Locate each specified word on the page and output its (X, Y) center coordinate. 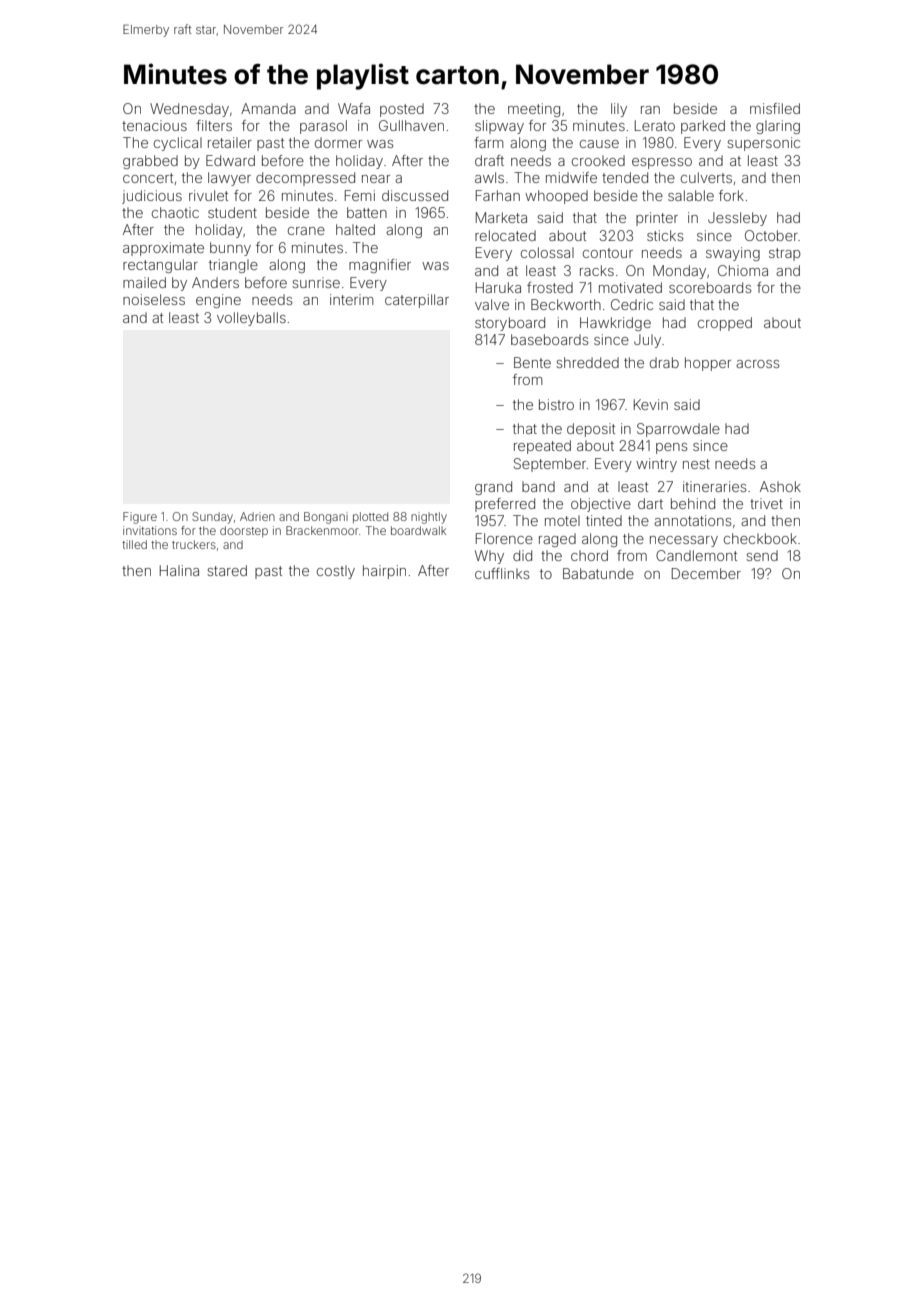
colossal (547, 252)
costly (336, 572)
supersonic (763, 144)
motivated (630, 287)
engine (218, 301)
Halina (179, 570)
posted (402, 110)
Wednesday (189, 110)
